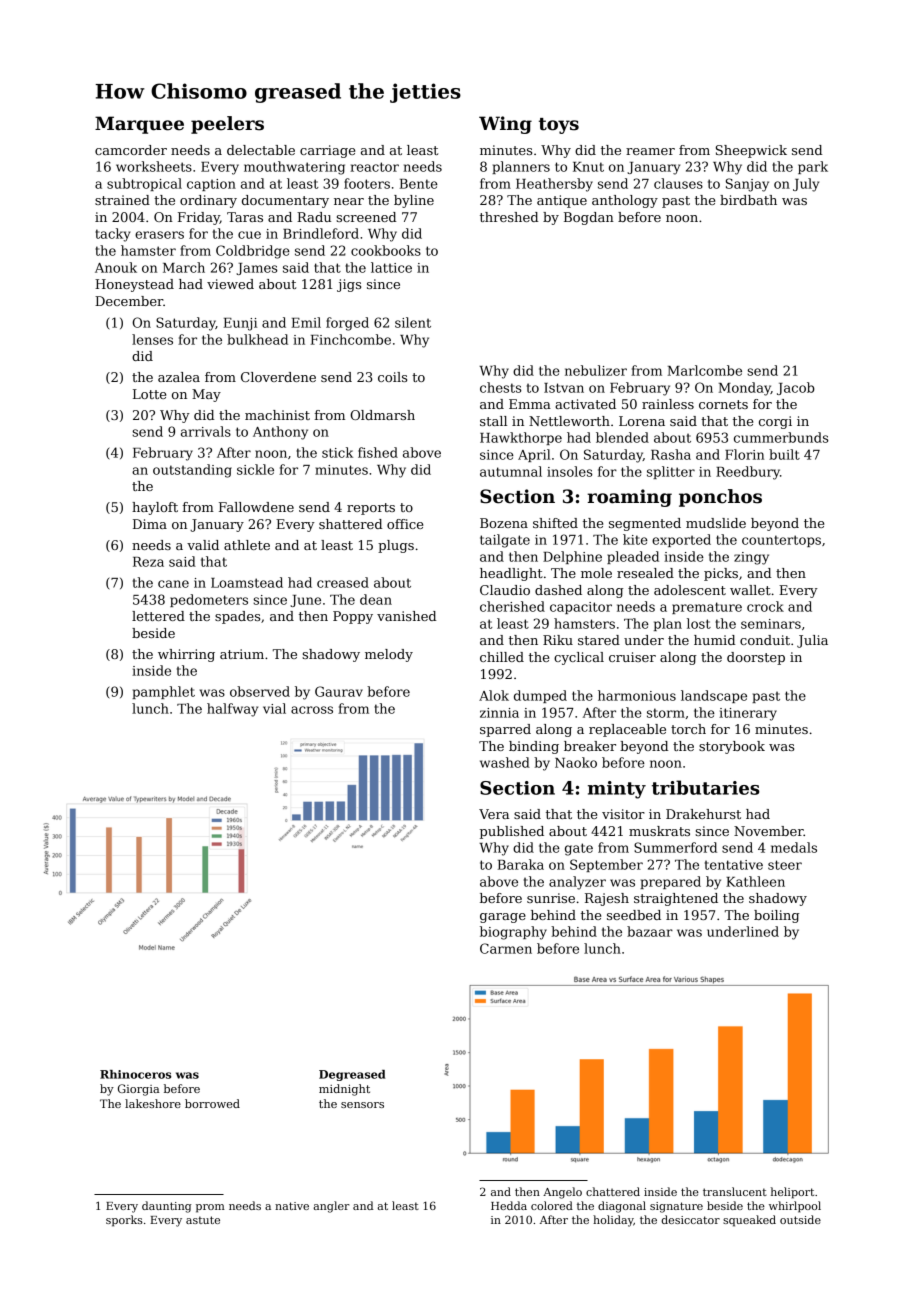 This document has width=924, height=1308. I want to click on Rhinoceros, so click(135, 1074).
